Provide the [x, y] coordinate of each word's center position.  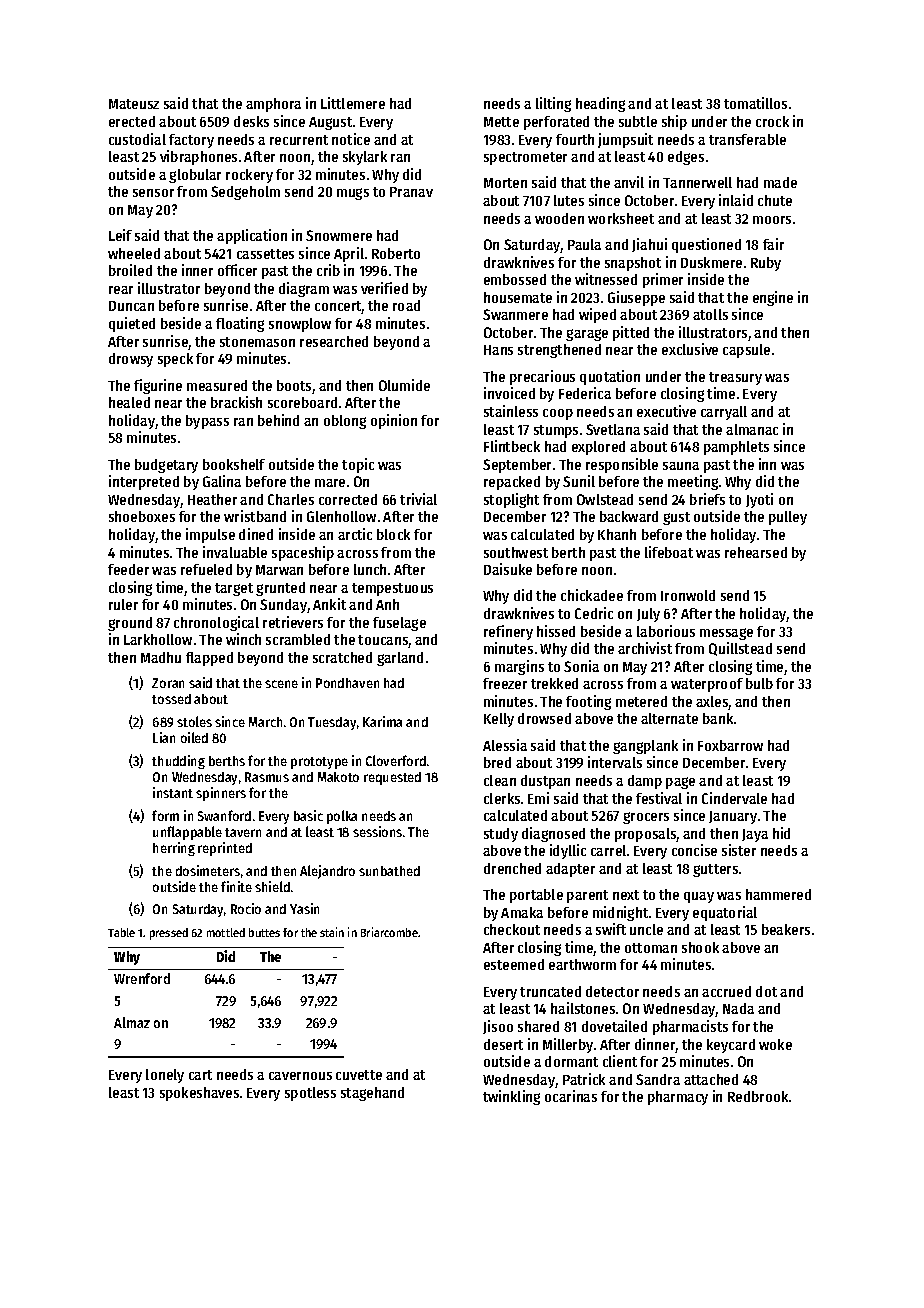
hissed [556, 631]
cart [200, 1075]
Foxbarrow [730, 745]
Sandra [658, 1079]
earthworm [582, 964]
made [780, 182]
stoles [194, 721]
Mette [501, 122]
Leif [120, 235]
